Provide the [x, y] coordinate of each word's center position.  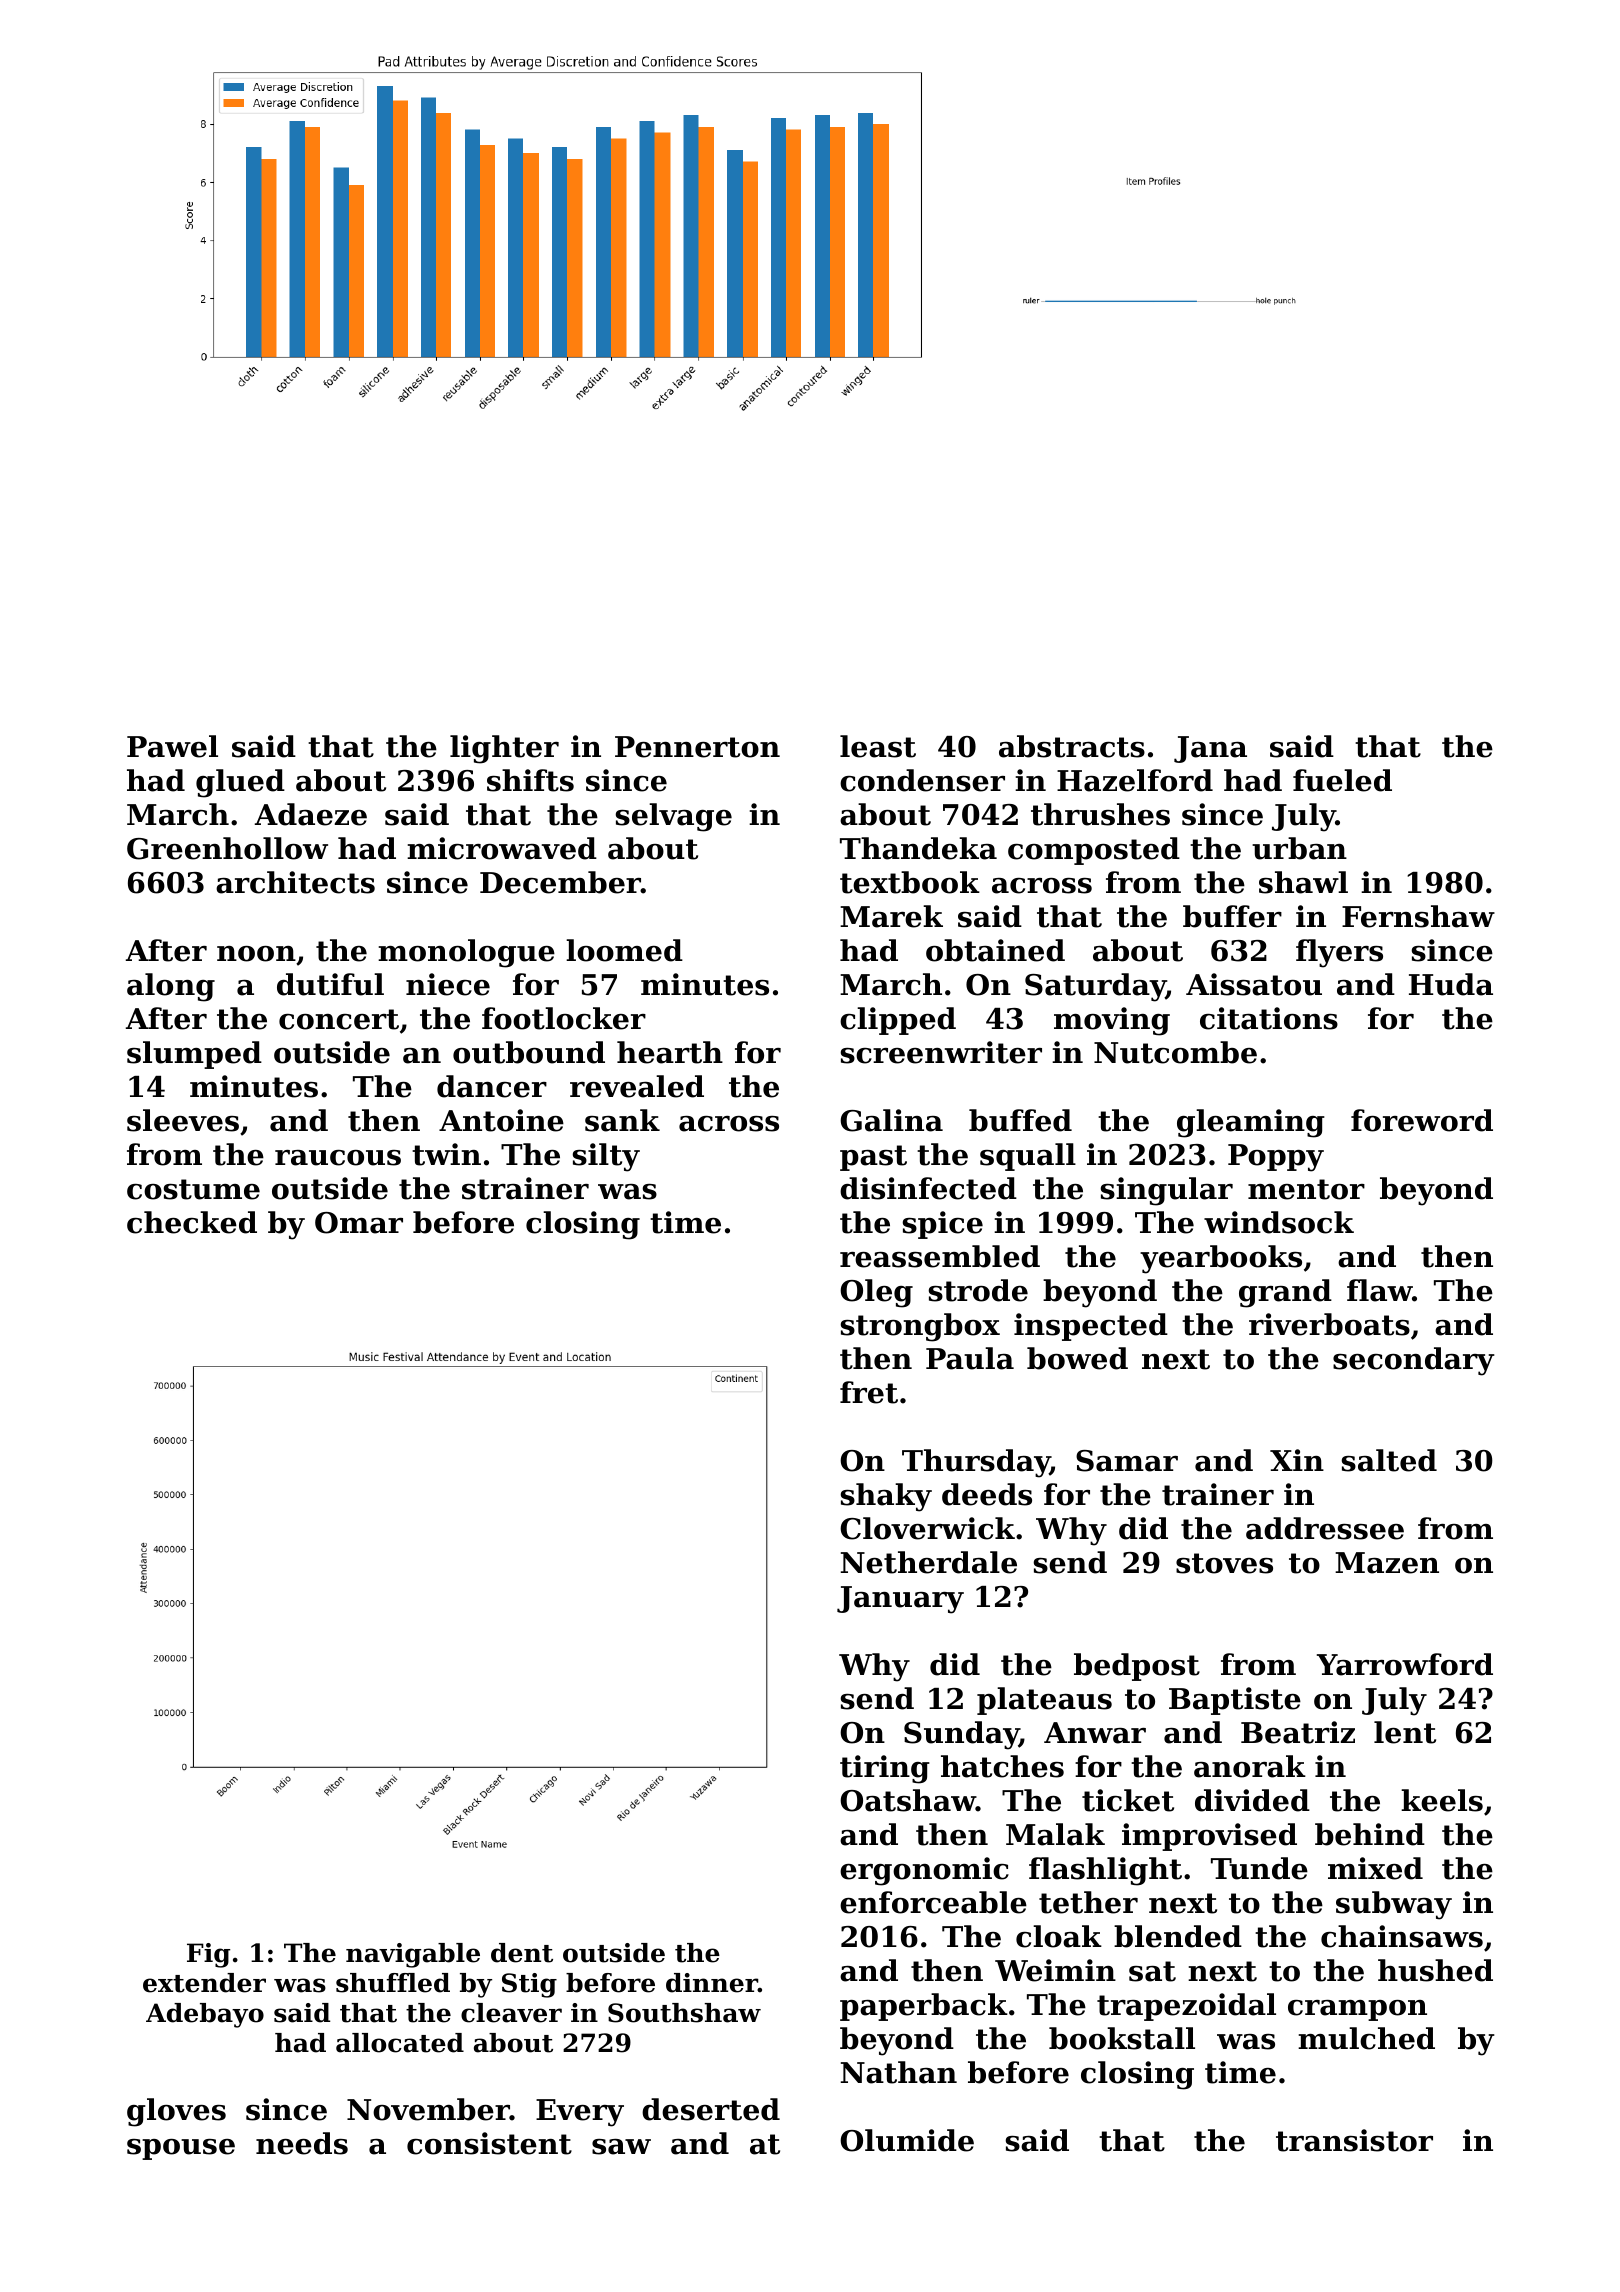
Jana [1210, 749]
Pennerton [697, 747]
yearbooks [1221, 1259]
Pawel [172, 746]
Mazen [1387, 1563]
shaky [886, 1497]
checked [192, 1222]
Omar [359, 1223]
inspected [1091, 1327]
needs [302, 2143]
